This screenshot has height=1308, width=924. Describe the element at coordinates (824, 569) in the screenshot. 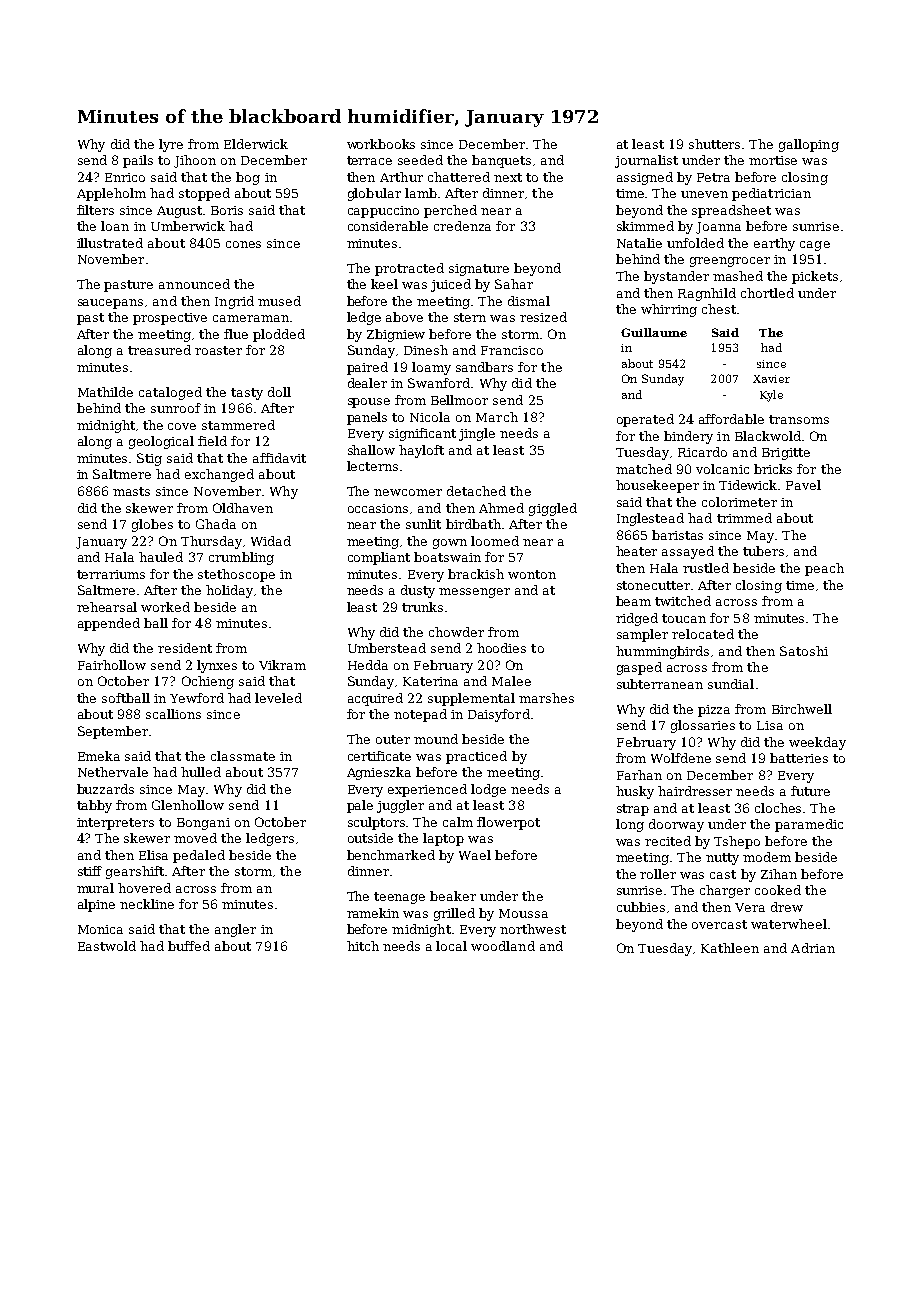

I see `peach` at that location.
